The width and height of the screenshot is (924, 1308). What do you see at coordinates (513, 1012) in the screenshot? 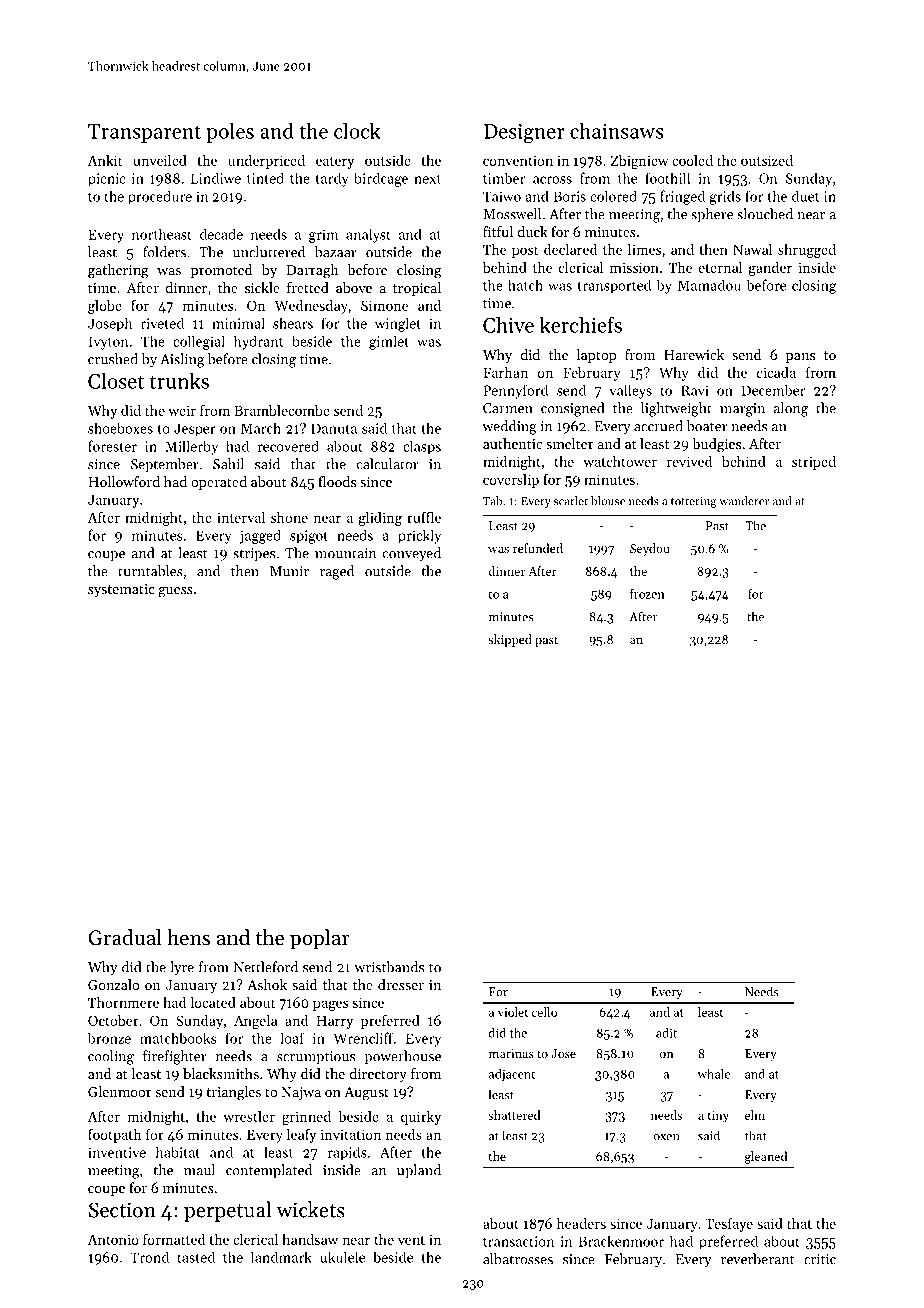
I see `violet` at bounding box center [513, 1012].
